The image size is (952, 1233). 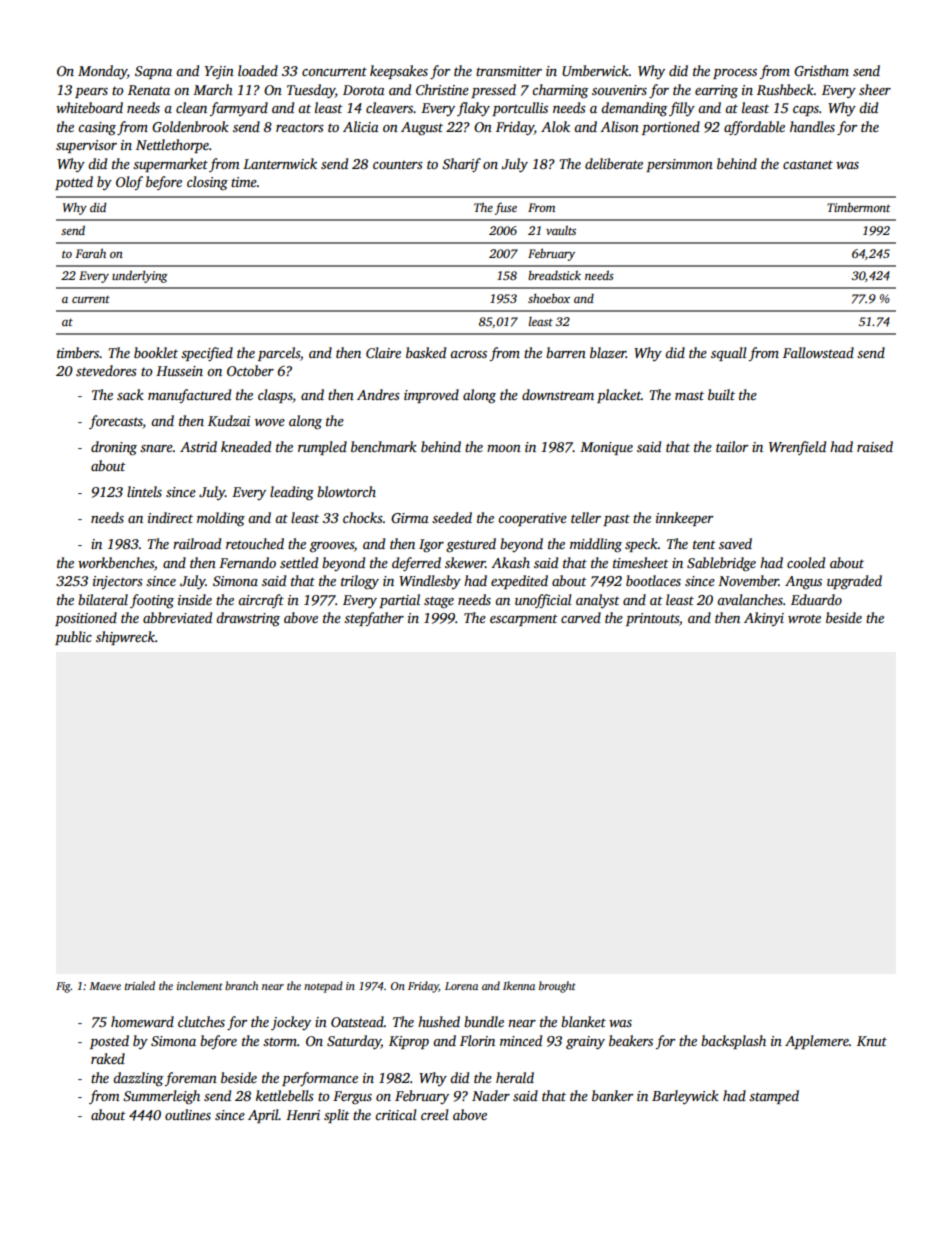 I want to click on Fernando, so click(x=247, y=562).
